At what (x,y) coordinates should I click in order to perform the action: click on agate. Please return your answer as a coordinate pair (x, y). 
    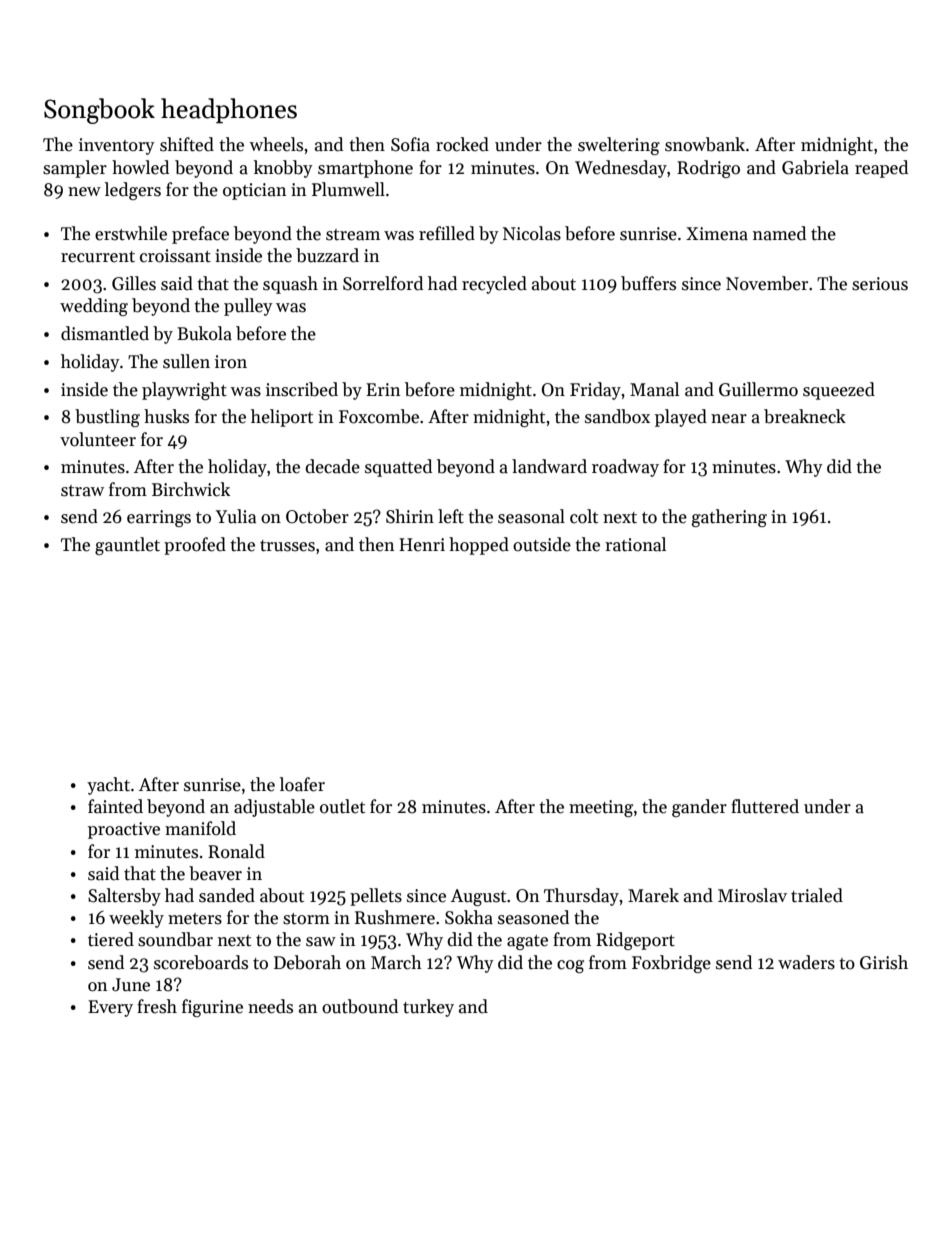
    Looking at the image, I should click on (527, 942).
